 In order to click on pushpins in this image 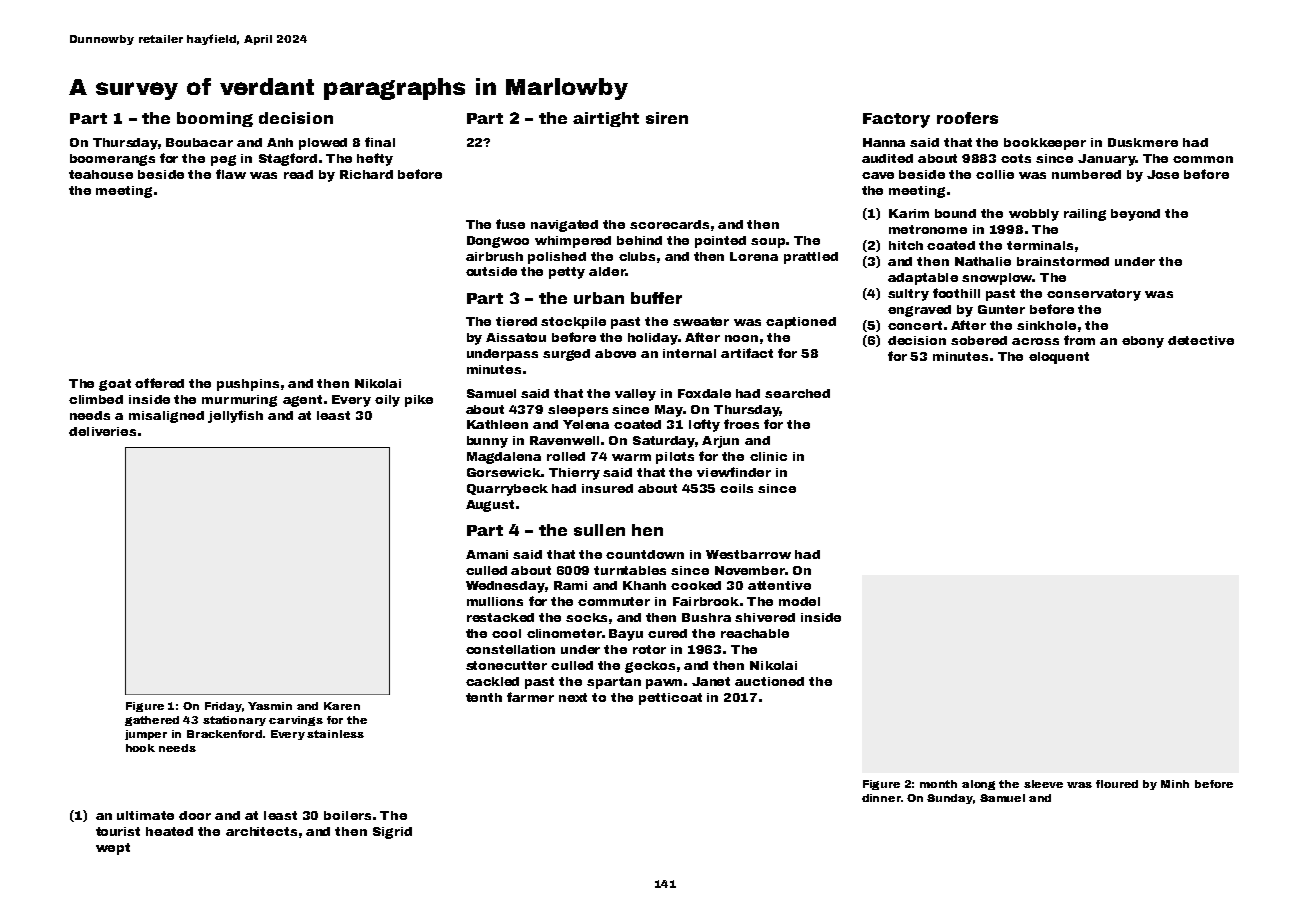, I will do `click(248, 385)`.
